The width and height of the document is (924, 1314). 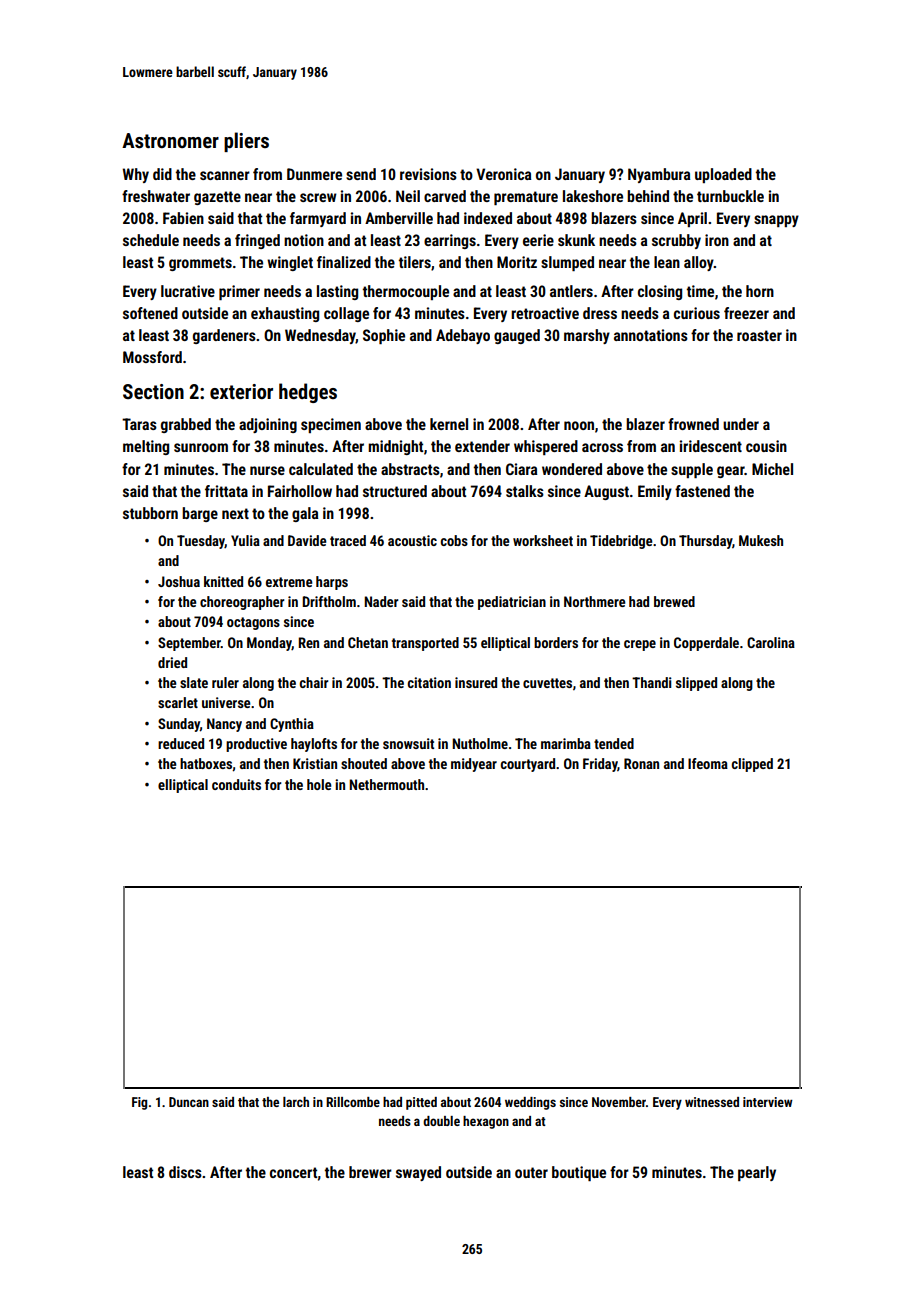 What do you see at coordinates (659, 175) in the document?
I see `Nyambura` at bounding box center [659, 175].
